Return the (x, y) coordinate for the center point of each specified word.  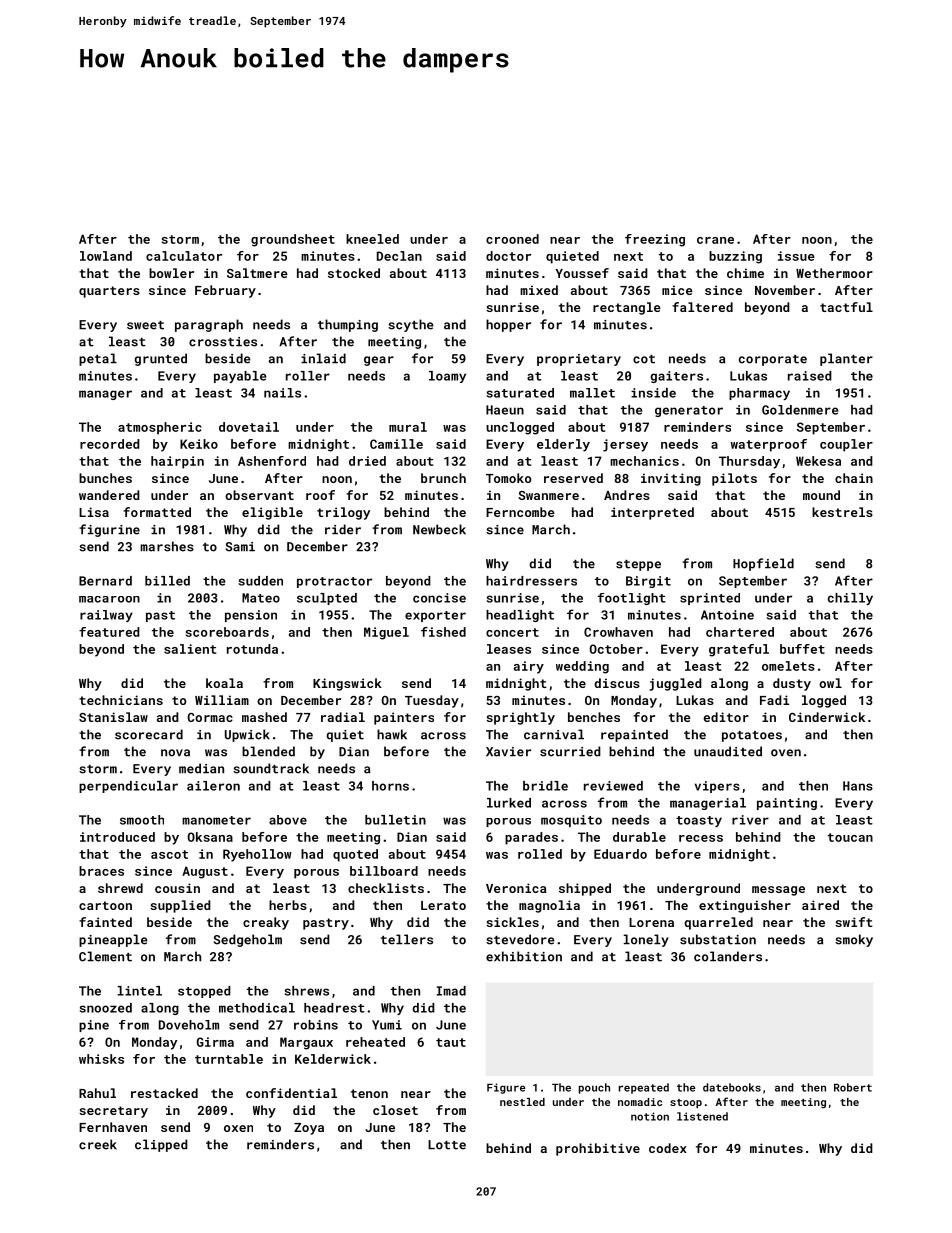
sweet (145, 325)
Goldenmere (800, 410)
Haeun (505, 410)
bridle (545, 786)
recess (701, 838)
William (222, 700)
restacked (164, 1093)
